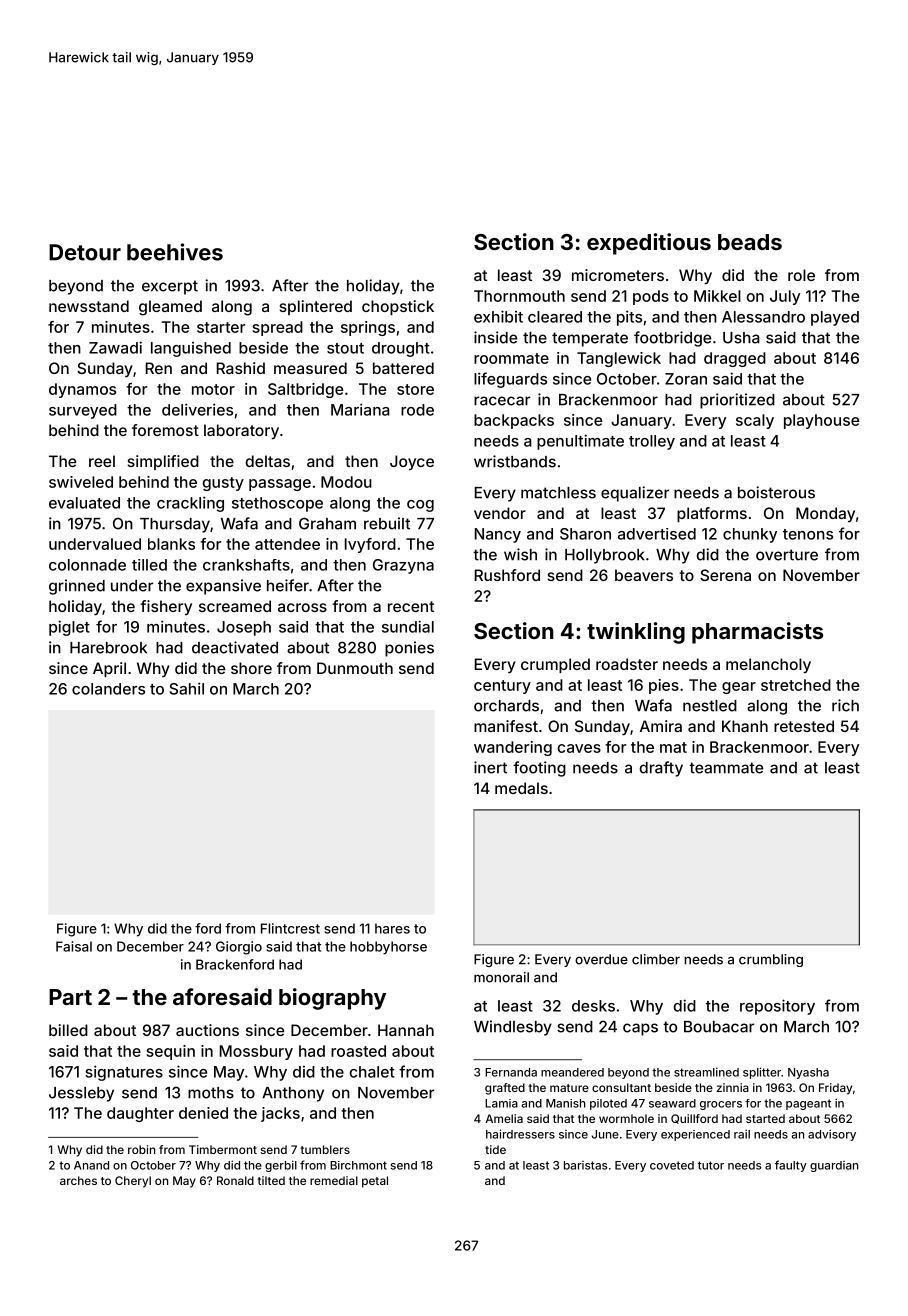 The width and height of the screenshot is (908, 1316). I want to click on denied, so click(203, 1113).
